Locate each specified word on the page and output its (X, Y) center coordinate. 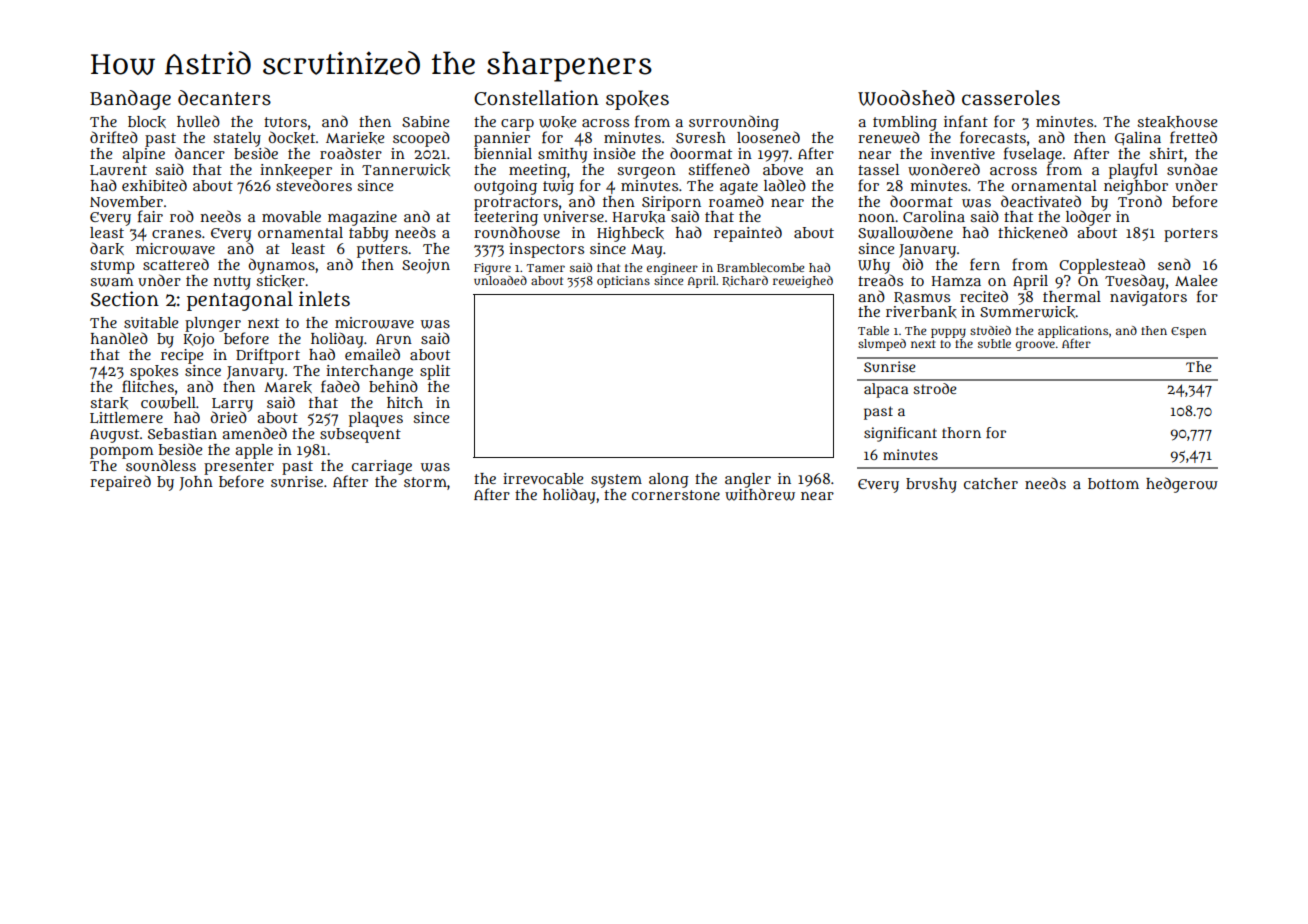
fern (985, 264)
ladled (785, 185)
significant (900, 434)
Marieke (355, 138)
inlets (324, 299)
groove (1035, 346)
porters (1191, 235)
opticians (623, 282)
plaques (376, 419)
